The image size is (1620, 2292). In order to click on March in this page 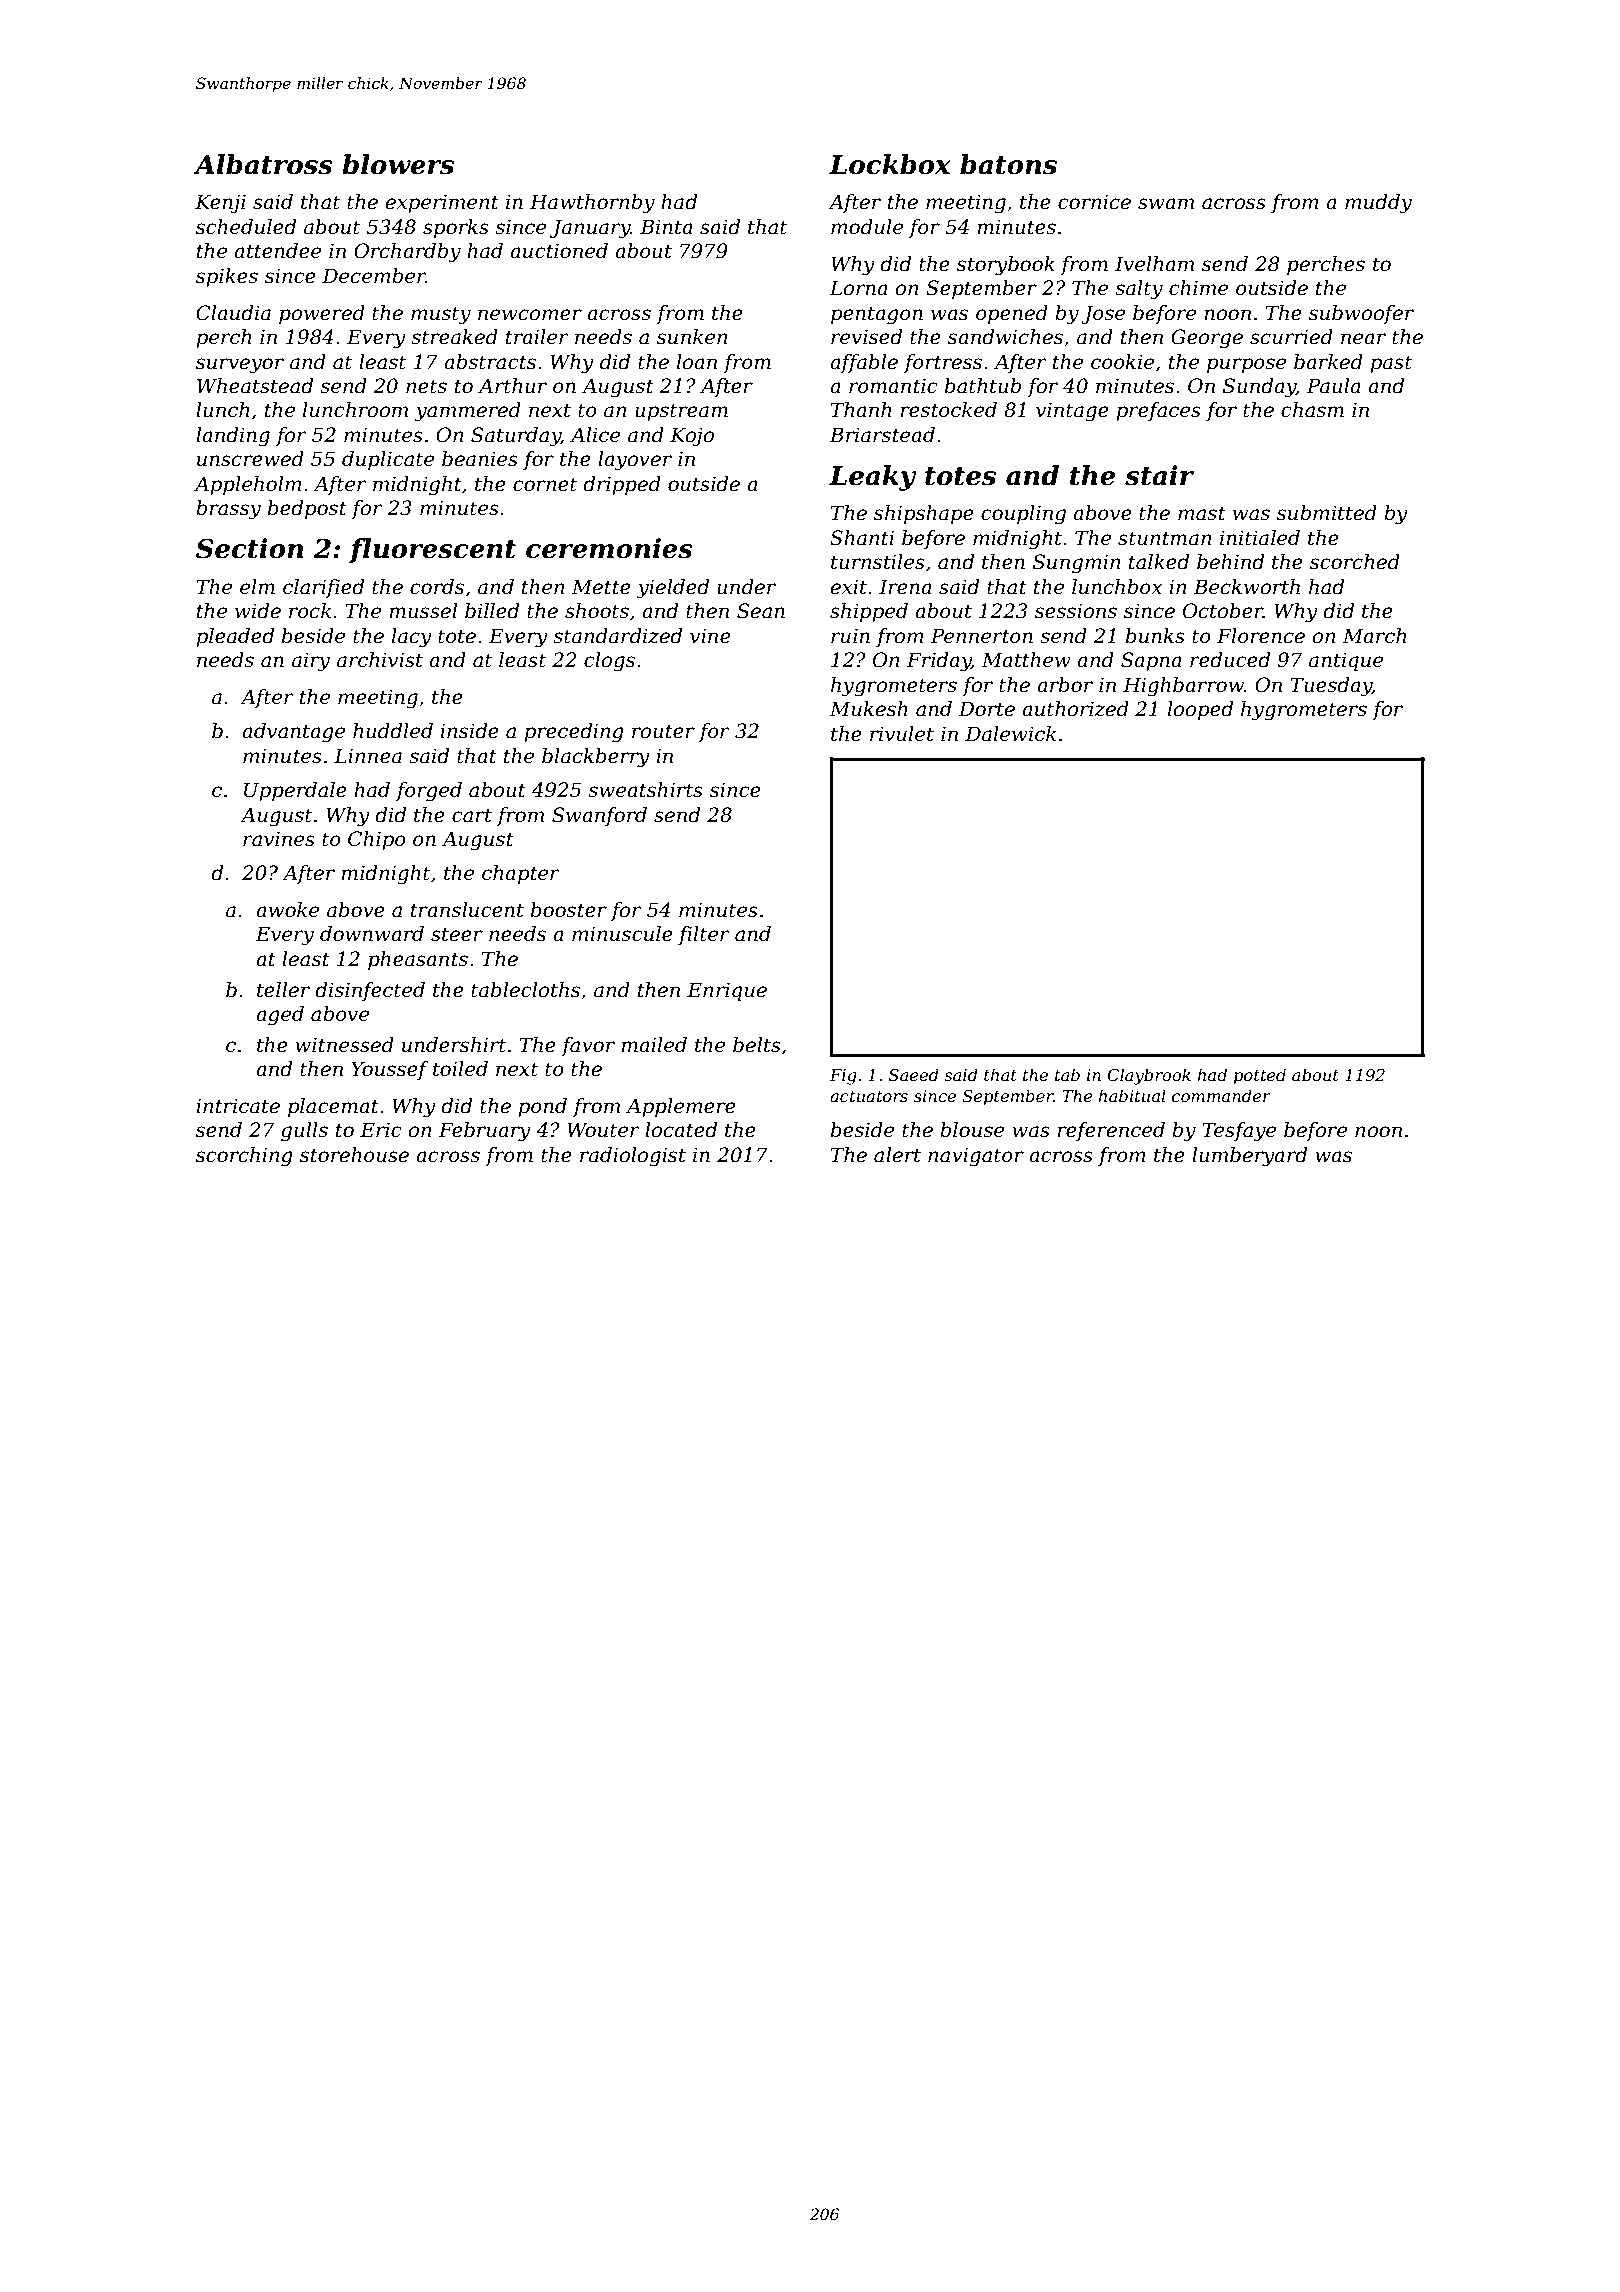, I will do `click(1374, 636)`.
